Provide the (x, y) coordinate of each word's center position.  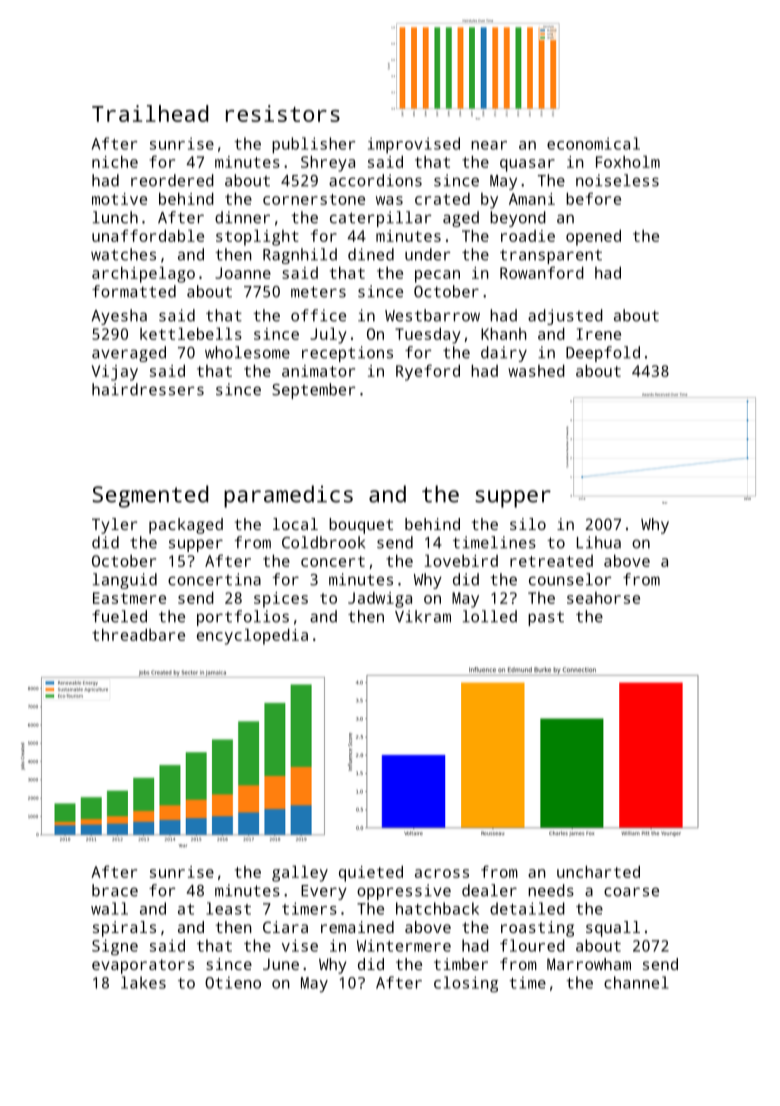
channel (636, 982)
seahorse (603, 598)
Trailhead (150, 113)
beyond (518, 219)
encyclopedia (252, 636)
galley (300, 873)
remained (357, 927)
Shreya (328, 163)
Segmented (150, 496)
